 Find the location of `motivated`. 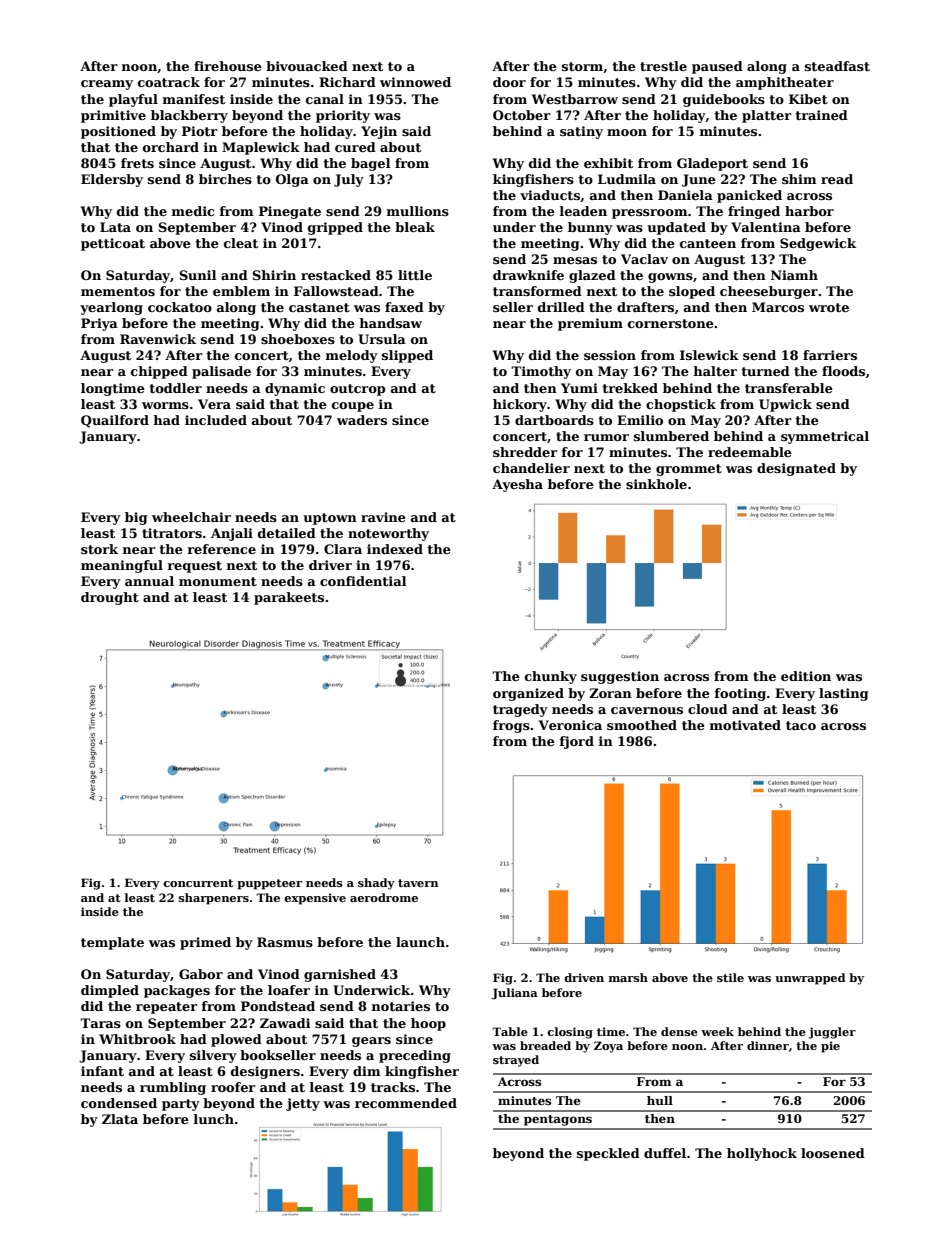

motivated is located at coordinates (745, 725).
